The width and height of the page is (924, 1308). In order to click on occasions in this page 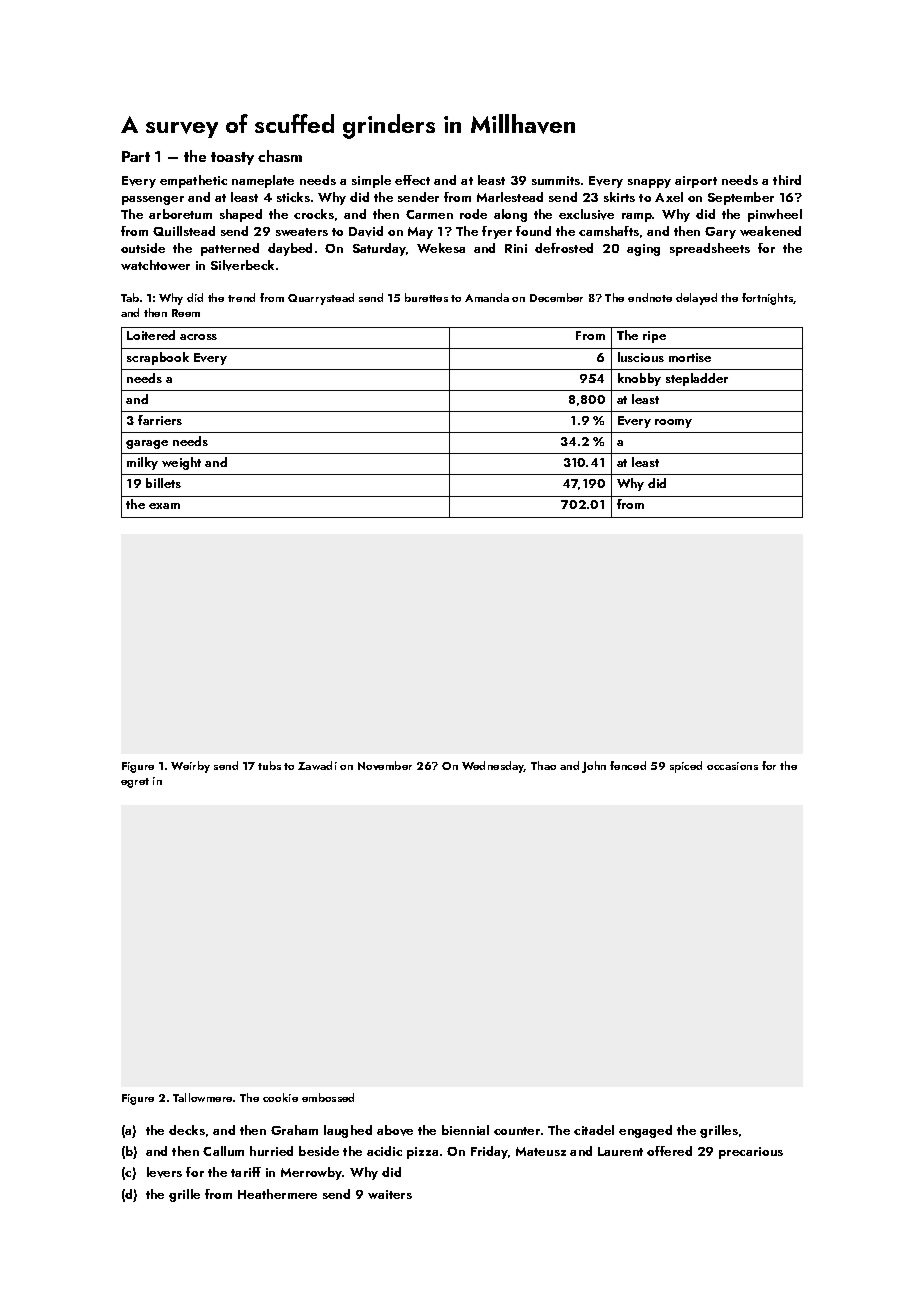, I will do `click(732, 766)`.
